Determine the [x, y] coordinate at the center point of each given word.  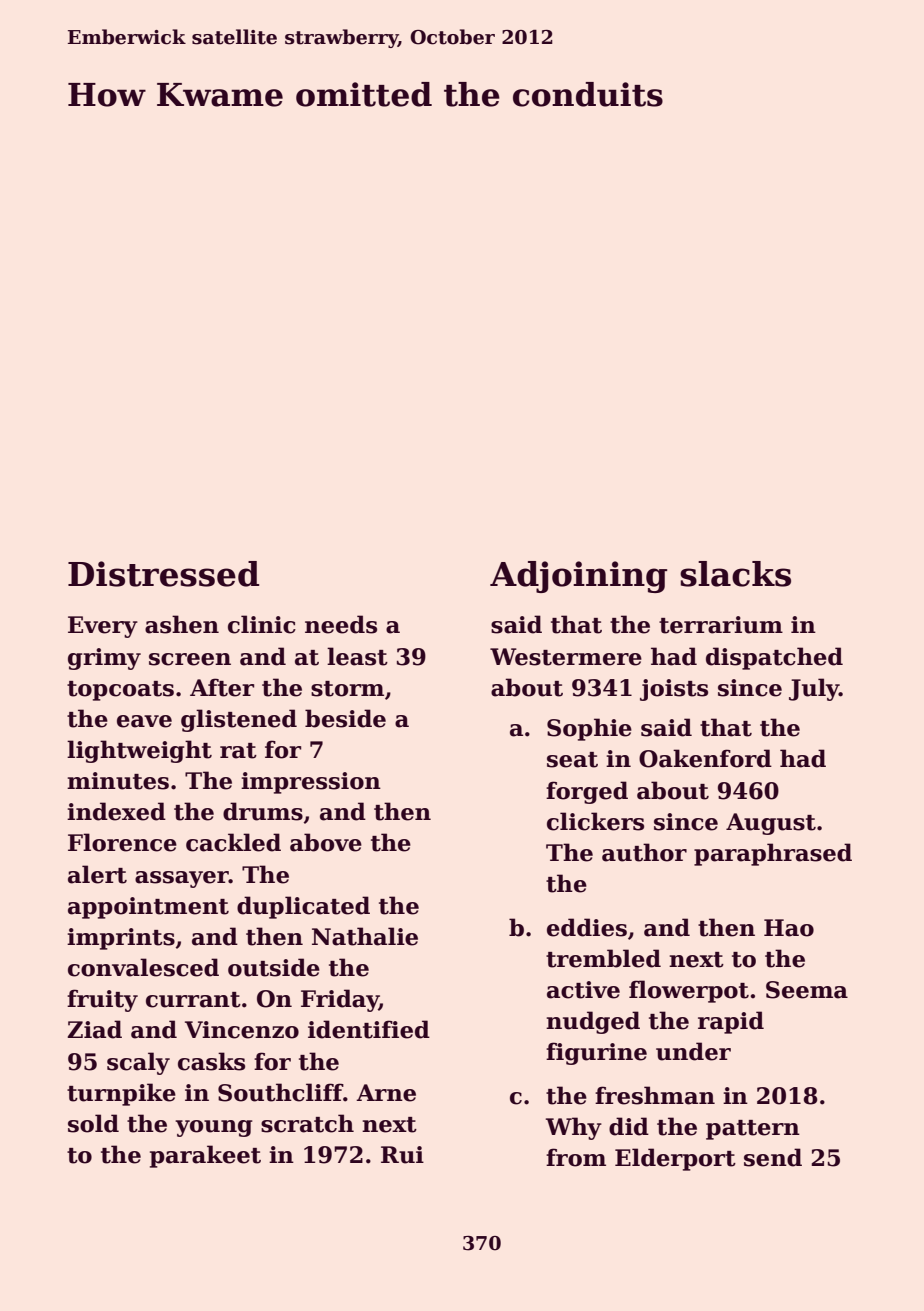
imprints [121, 939]
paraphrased [773, 854]
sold [93, 1123]
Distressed [163, 574]
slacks [735, 574]
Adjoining [578, 577]
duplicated [303, 907]
